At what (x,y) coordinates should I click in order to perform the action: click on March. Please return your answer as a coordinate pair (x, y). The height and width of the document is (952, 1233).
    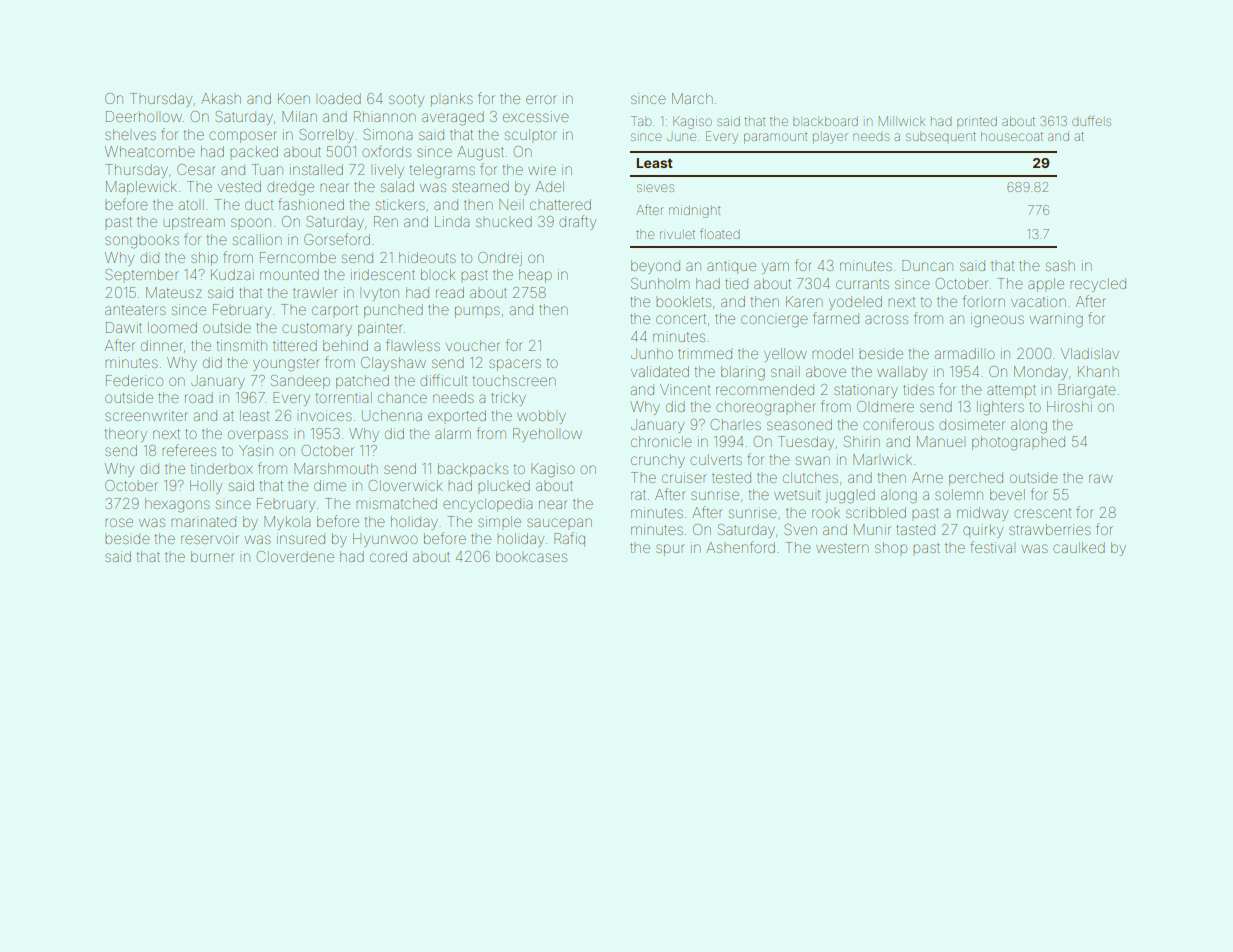
    Looking at the image, I should click on (692, 98).
